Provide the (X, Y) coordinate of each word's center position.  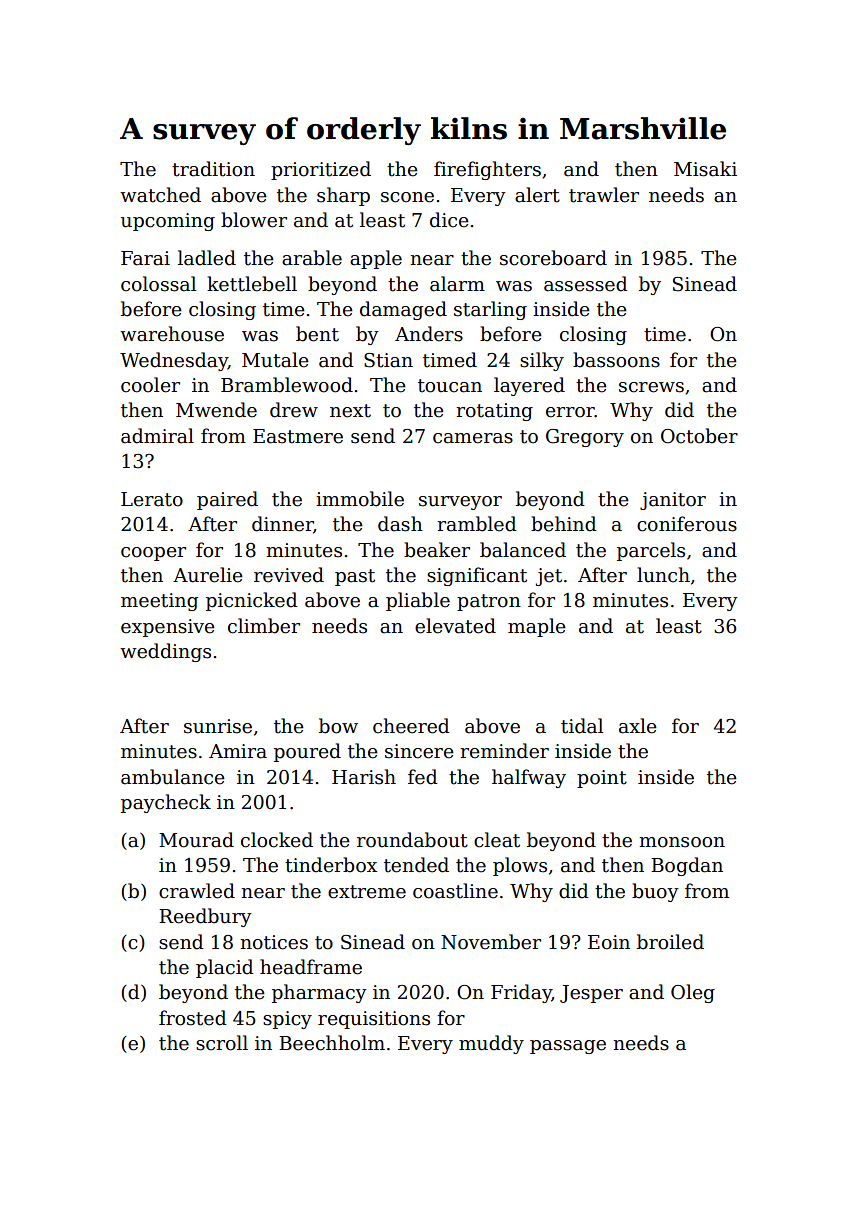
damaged (403, 310)
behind (564, 524)
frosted (193, 1018)
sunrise (218, 726)
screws (651, 387)
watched (160, 195)
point (602, 779)
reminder (504, 751)
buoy (655, 892)
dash (400, 524)
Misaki (705, 169)
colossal (158, 284)
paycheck (166, 803)
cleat (497, 840)
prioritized (321, 170)
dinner (282, 524)
